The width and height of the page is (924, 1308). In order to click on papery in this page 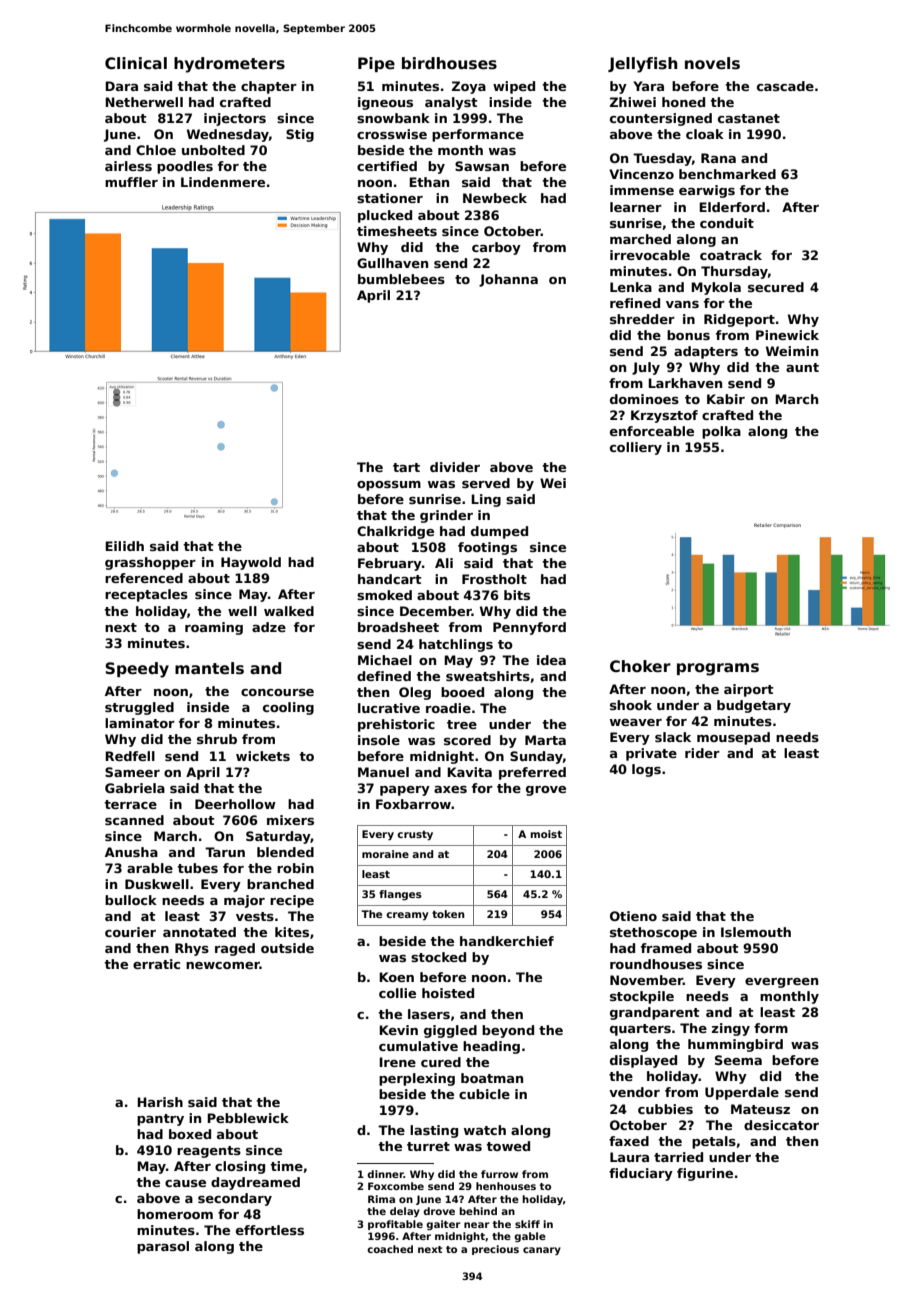, I will do `click(405, 791)`.
